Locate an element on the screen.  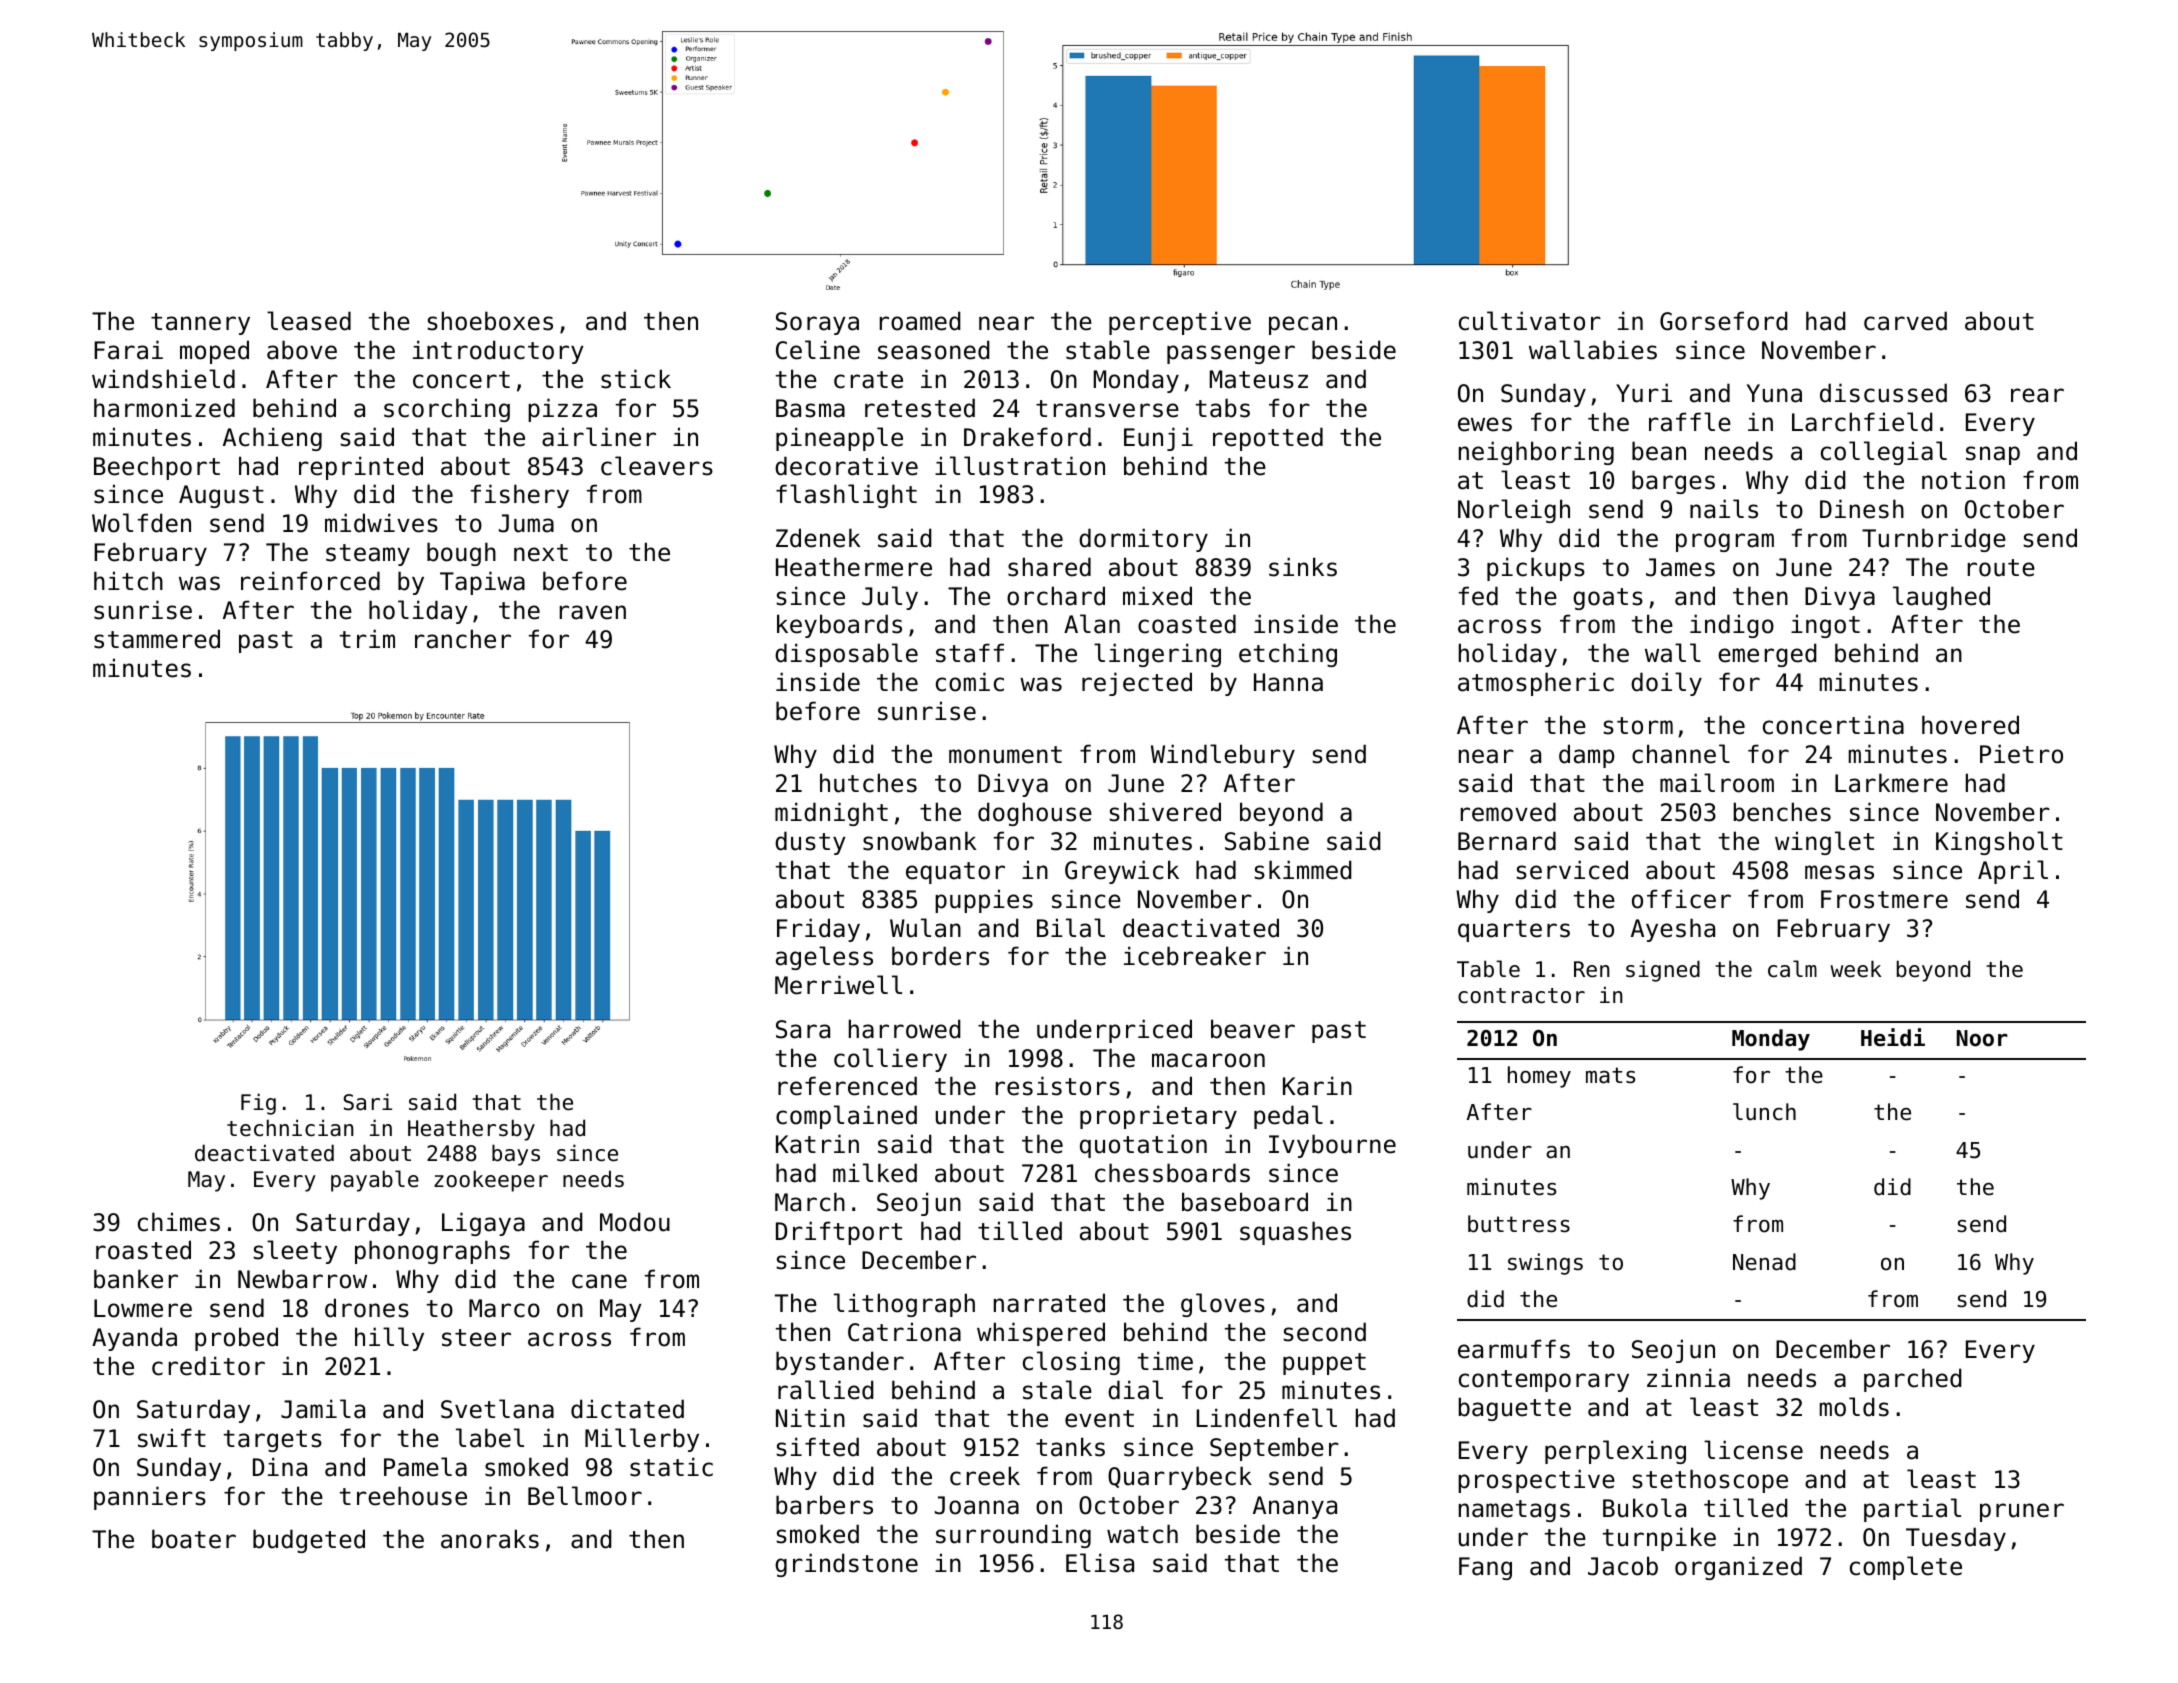
skimmed is located at coordinates (1303, 870).
